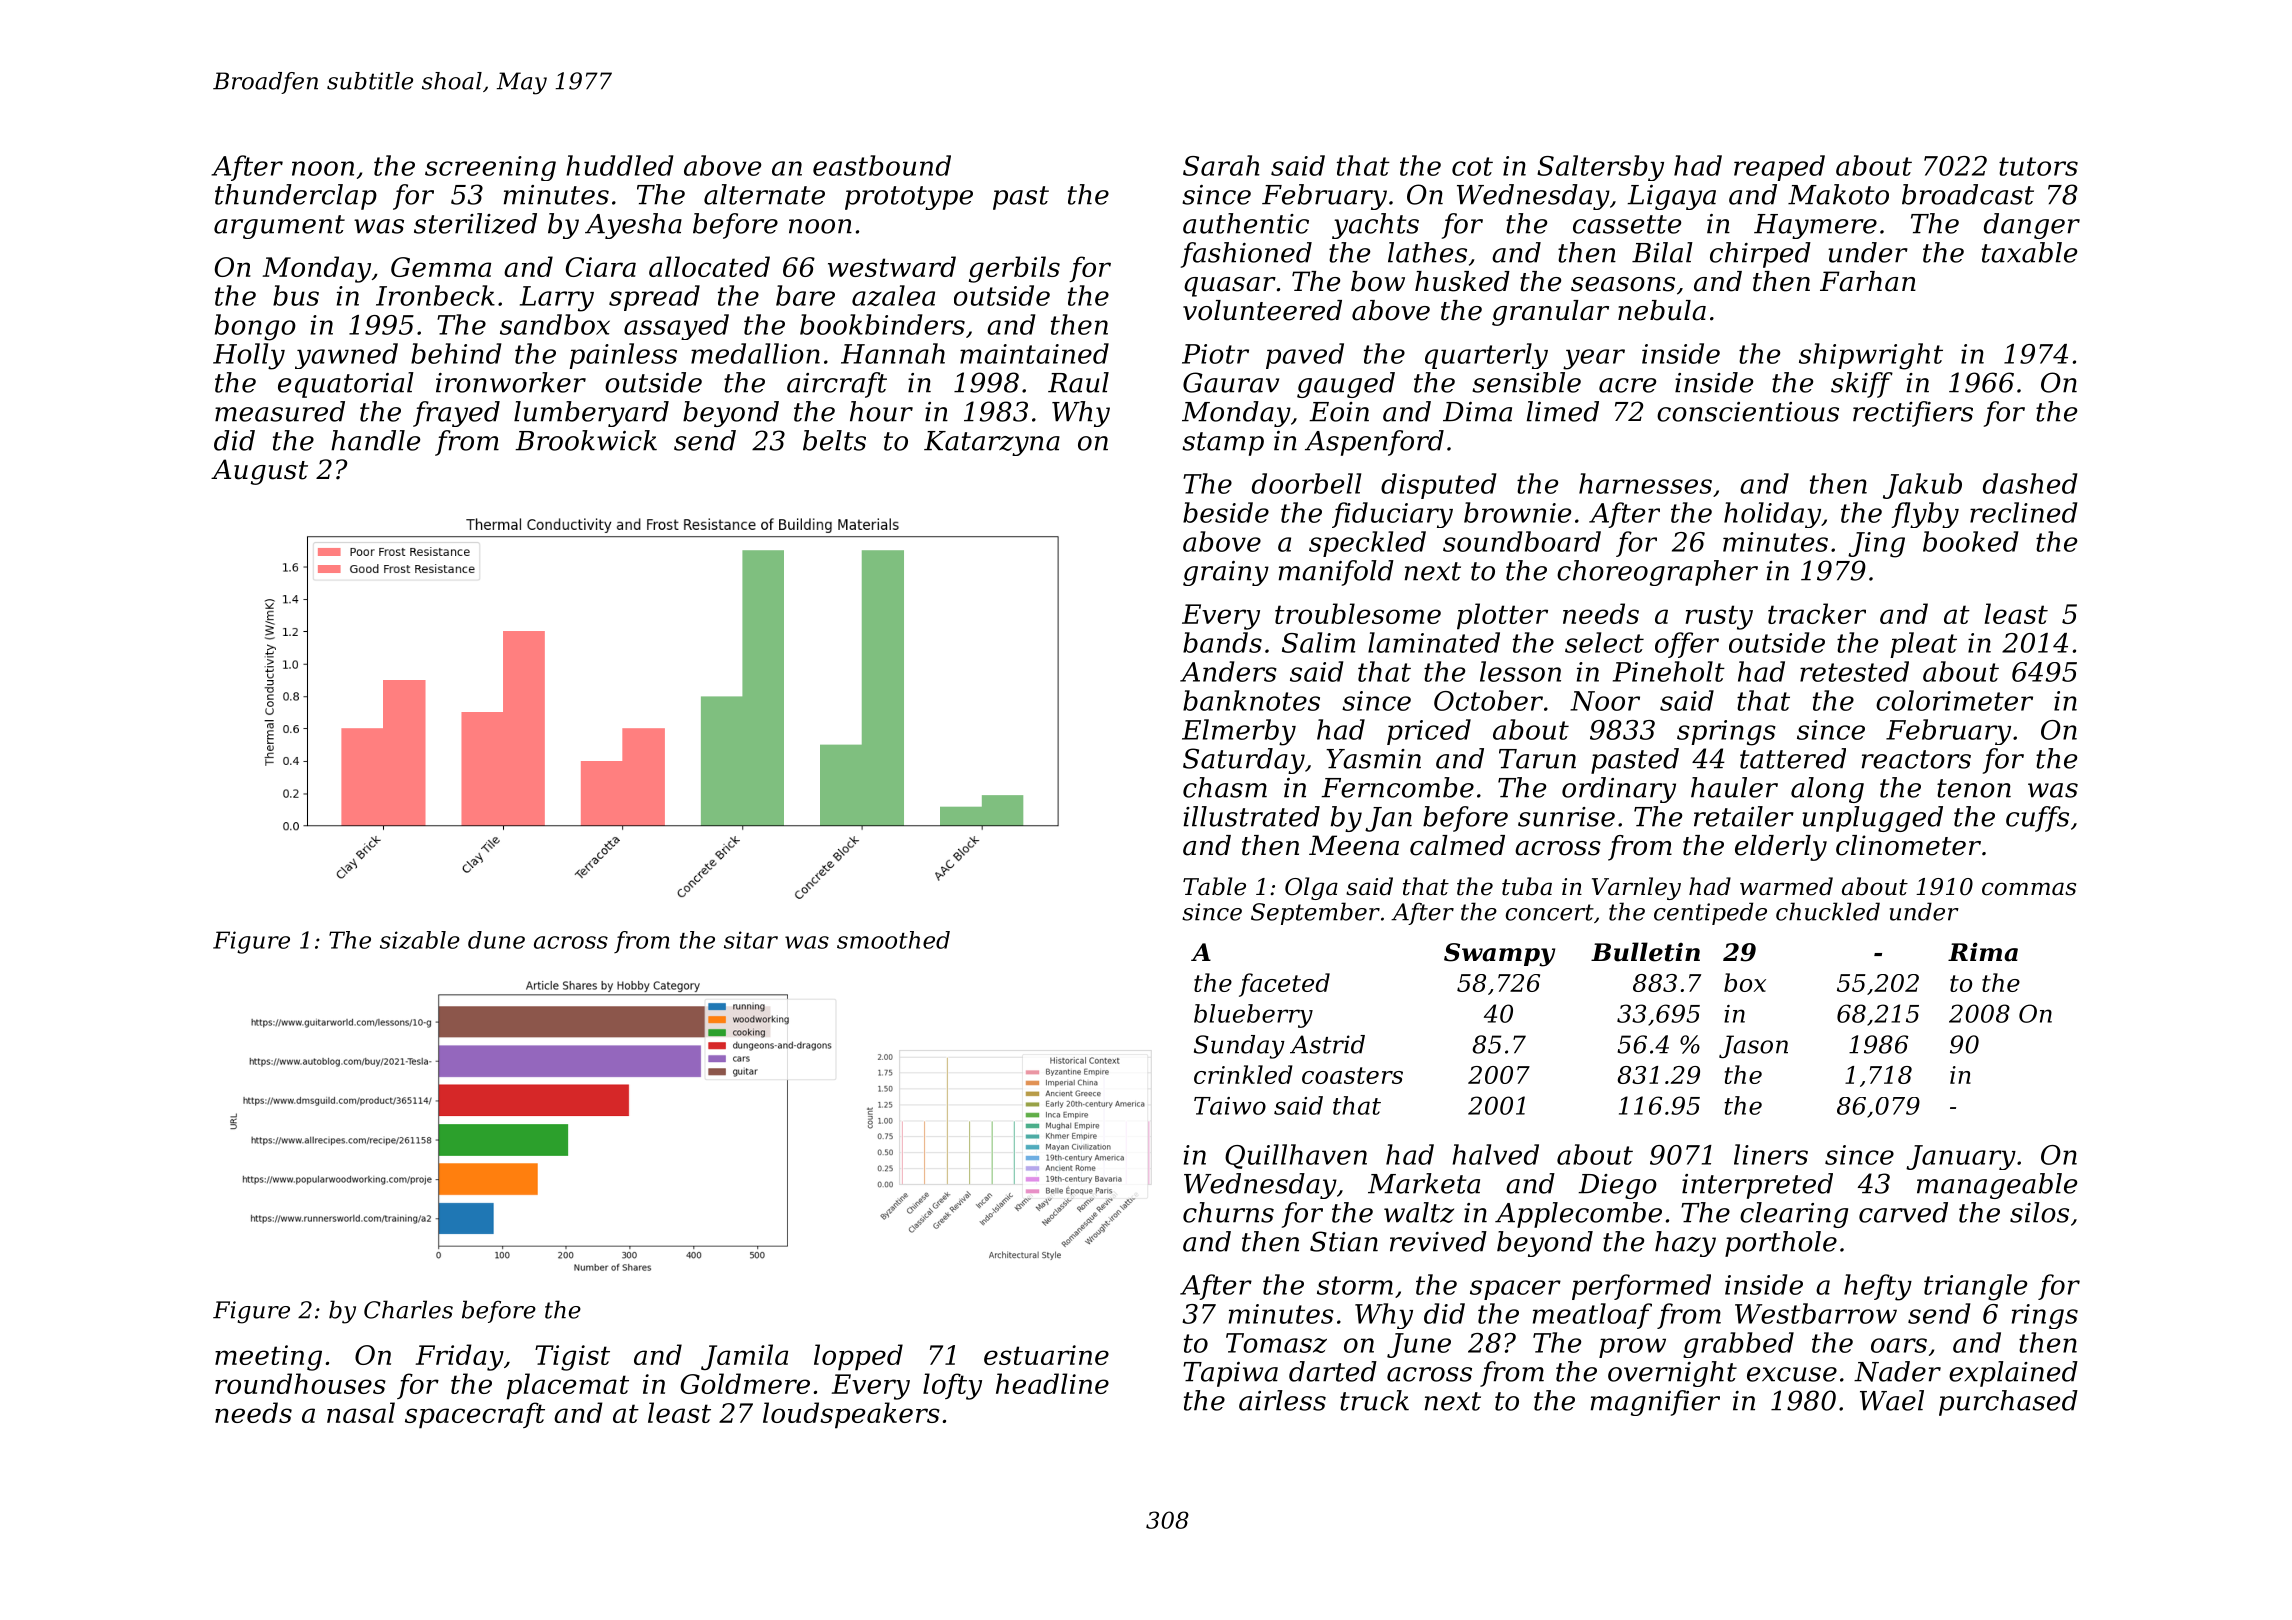 The height and width of the document is (1620, 2292). Describe the element at coordinates (1226, 512) in the document. I see `beside` at that location.
